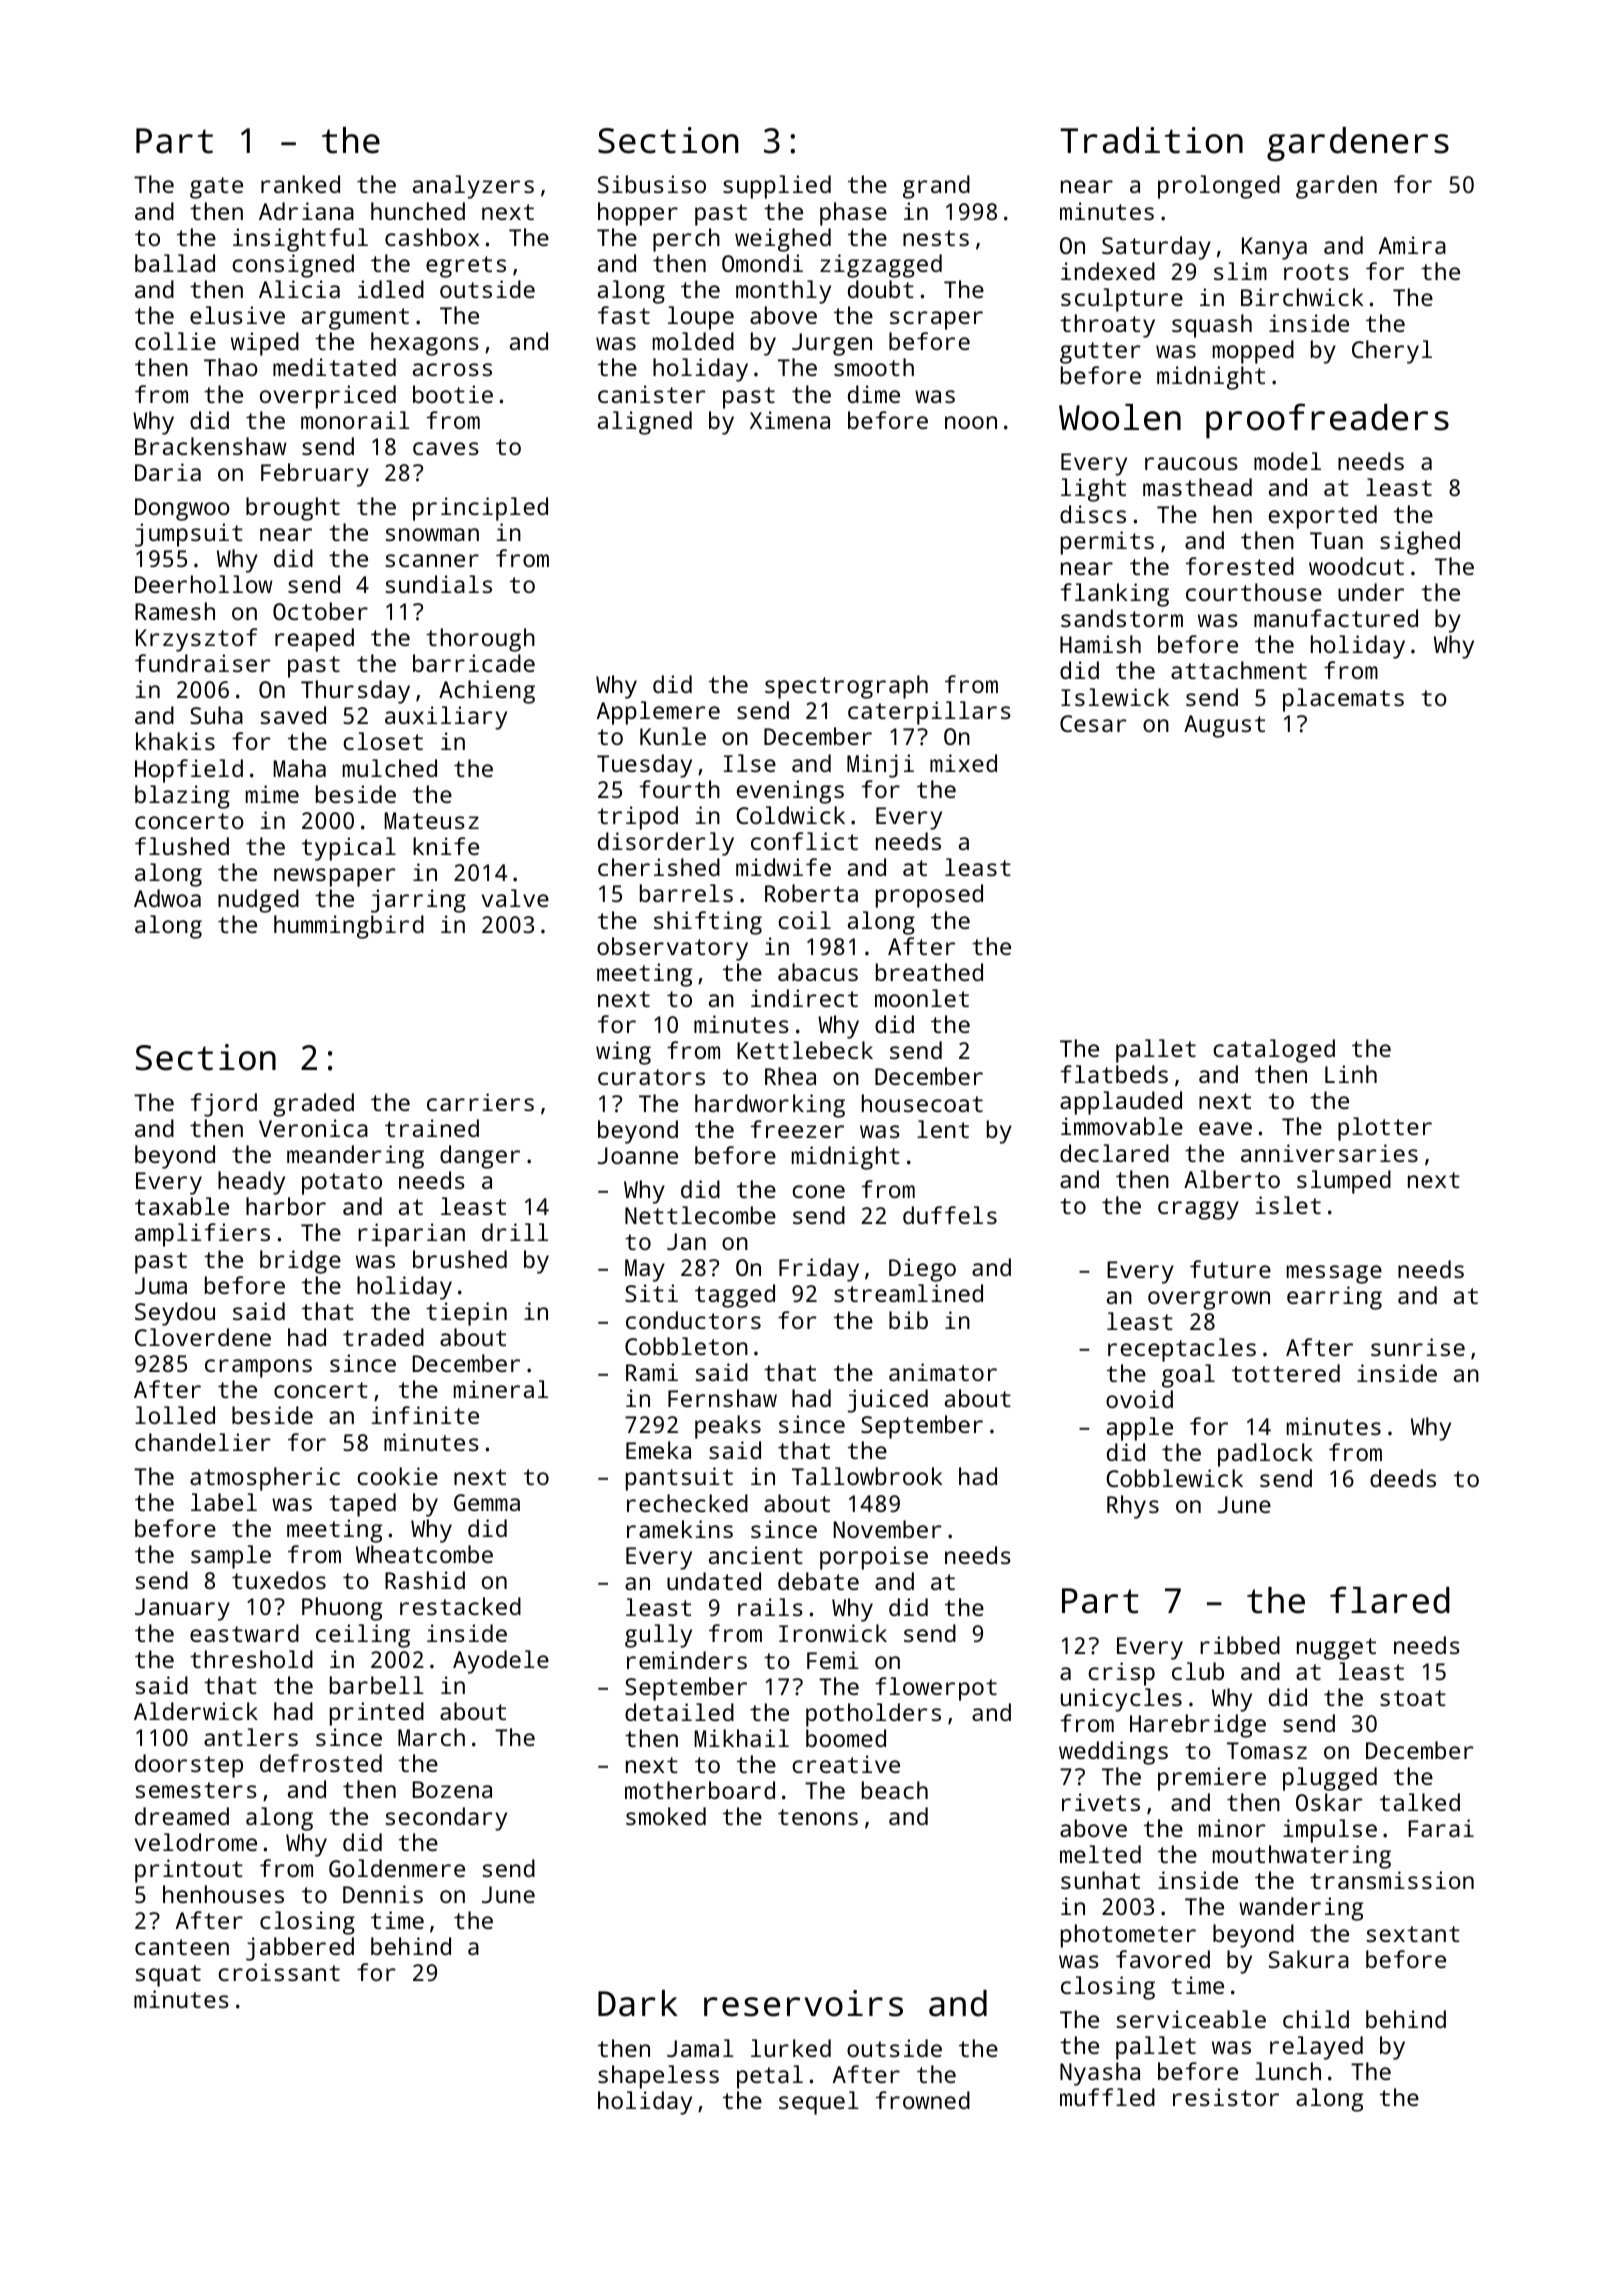 The image size is (1620, 2292). I want to click on restacked, so click(460, 1606).
